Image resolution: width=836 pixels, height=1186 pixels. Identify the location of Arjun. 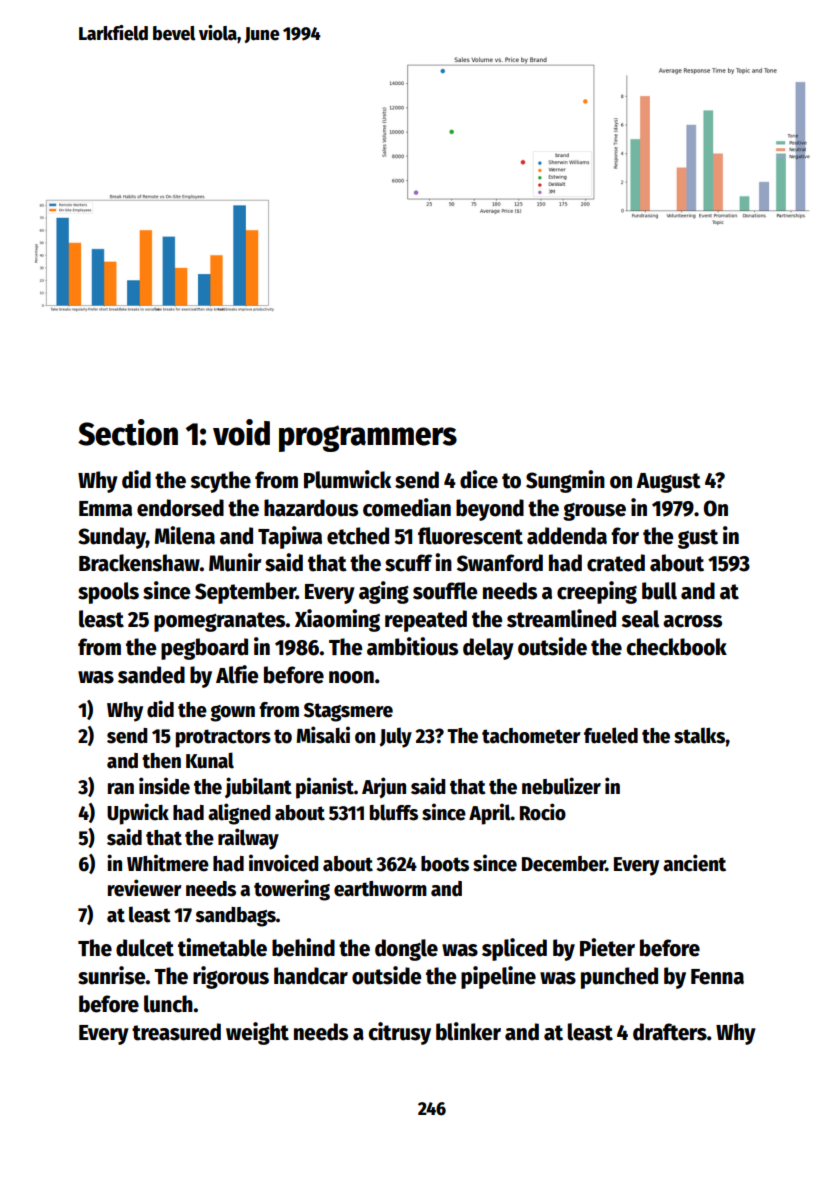
(384, 787).
